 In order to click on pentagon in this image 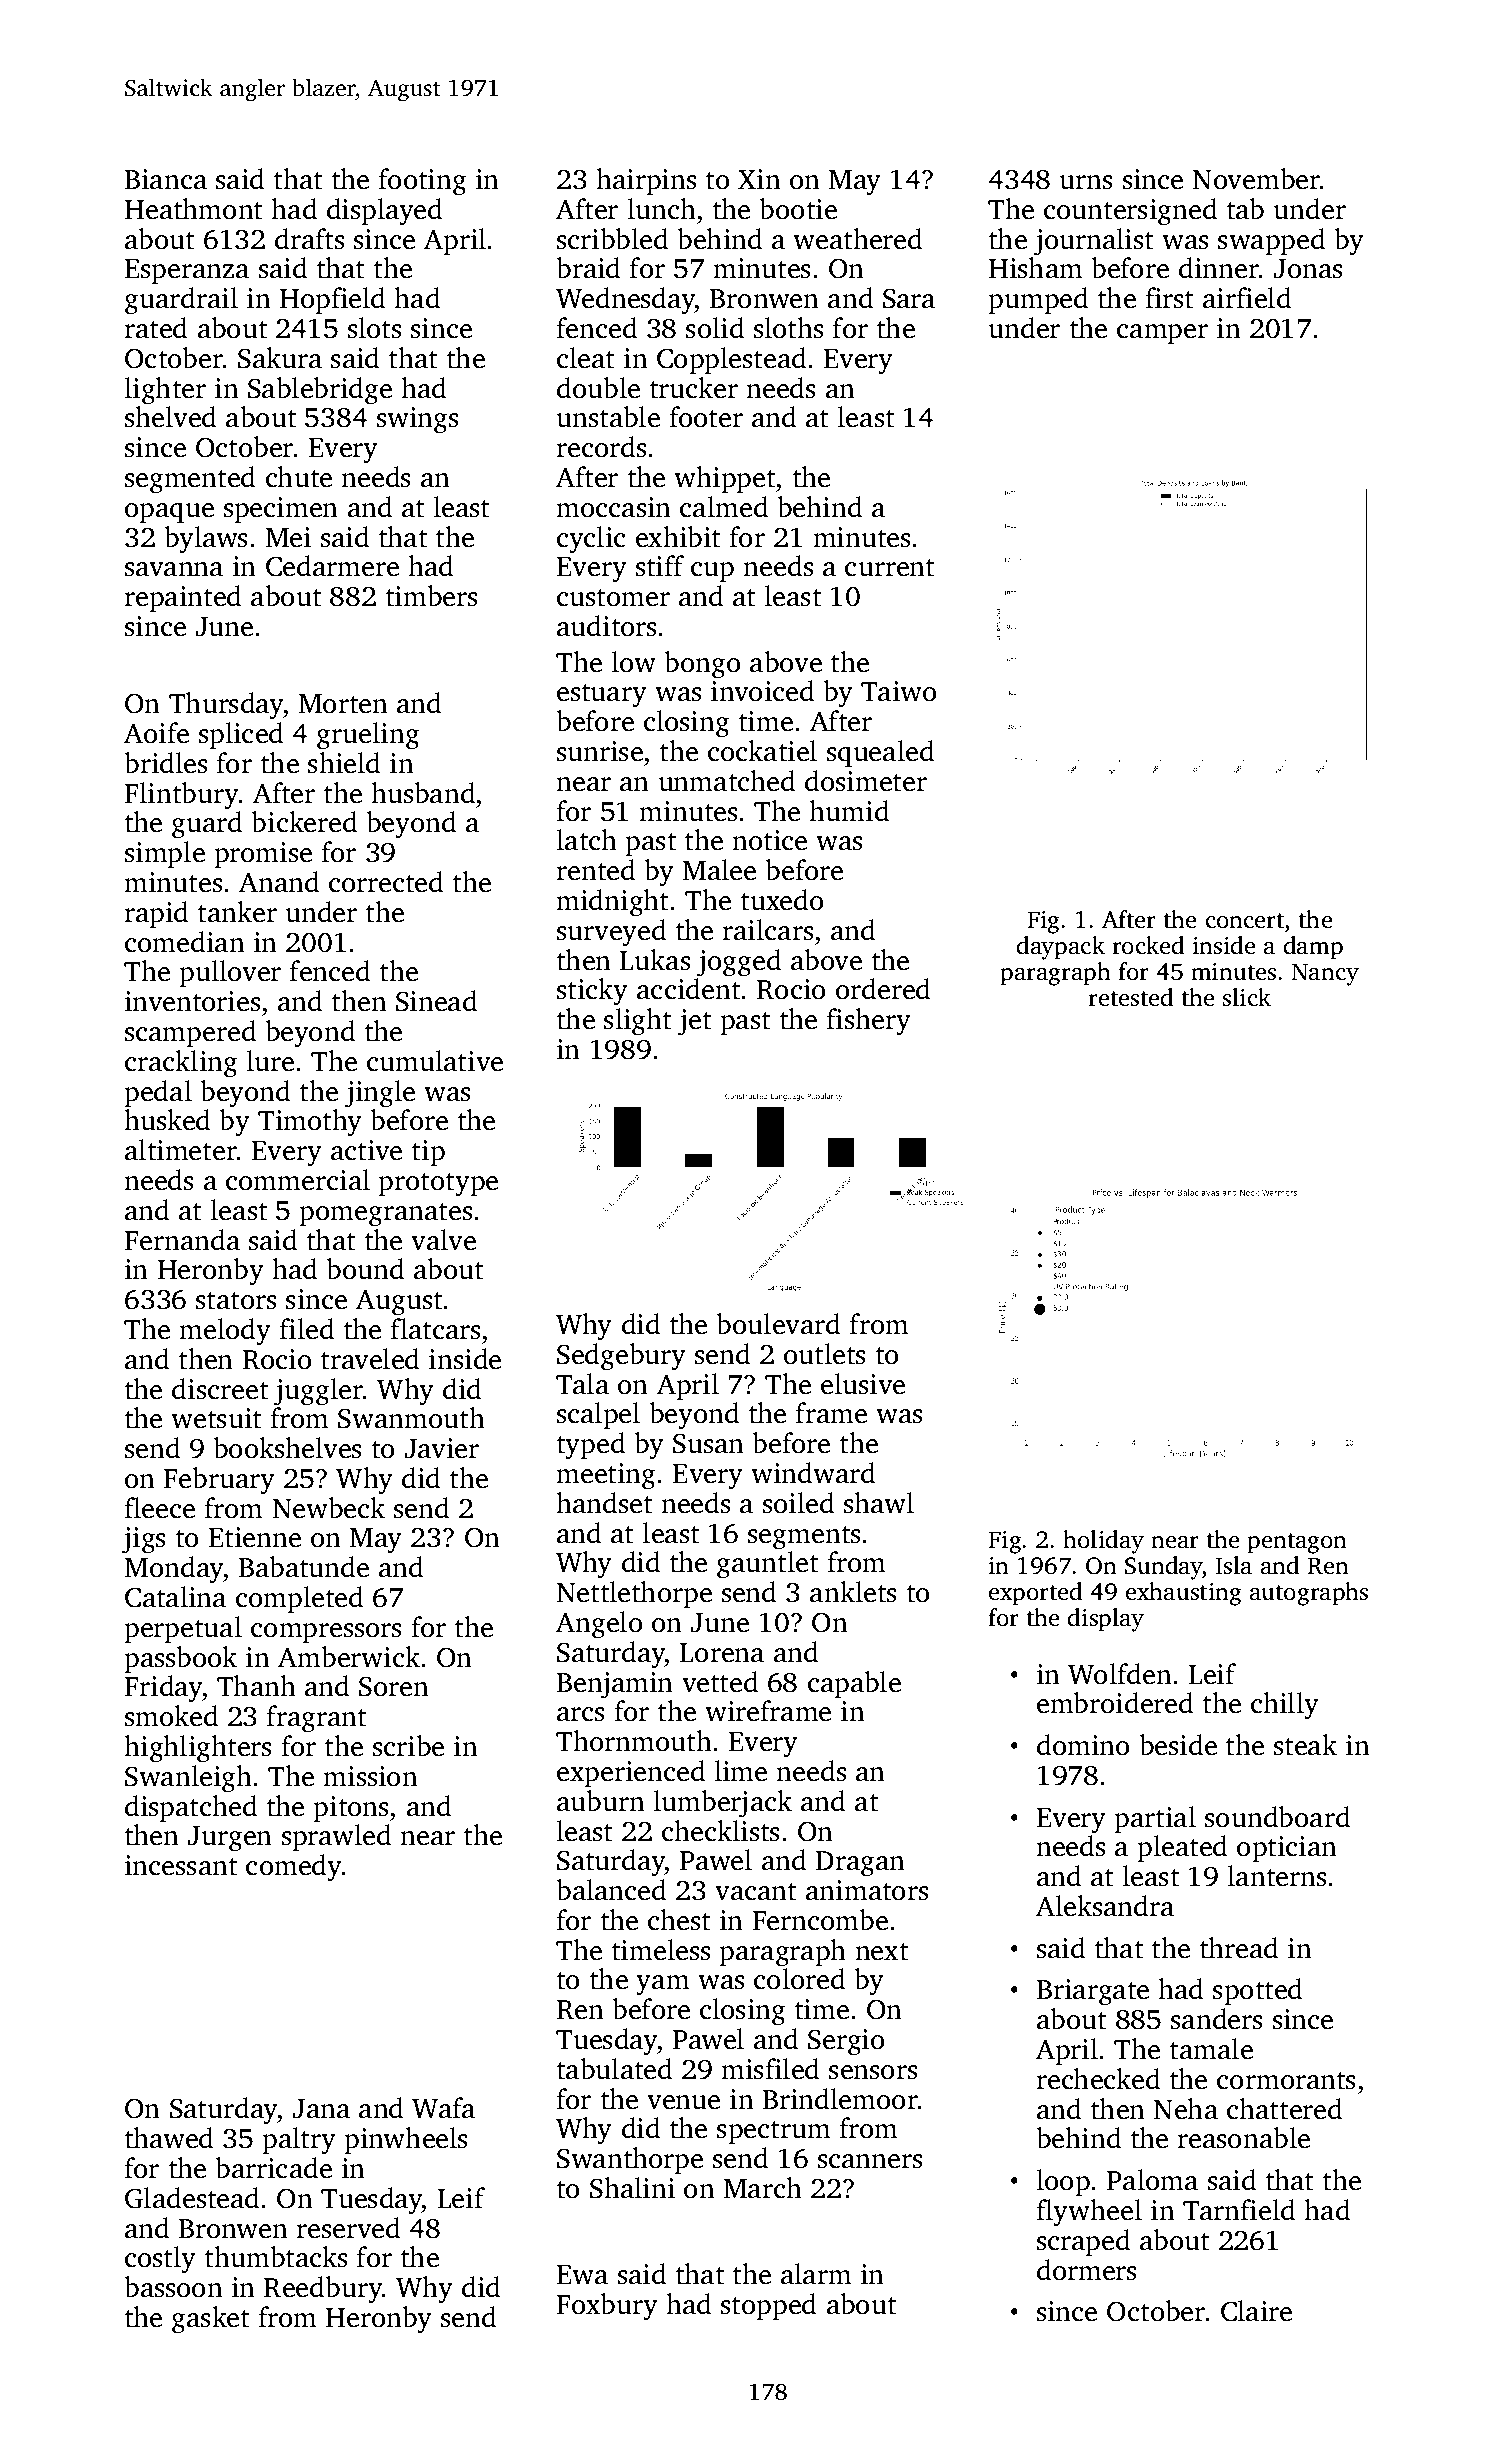, I will do `click(1297, 1543)`.
